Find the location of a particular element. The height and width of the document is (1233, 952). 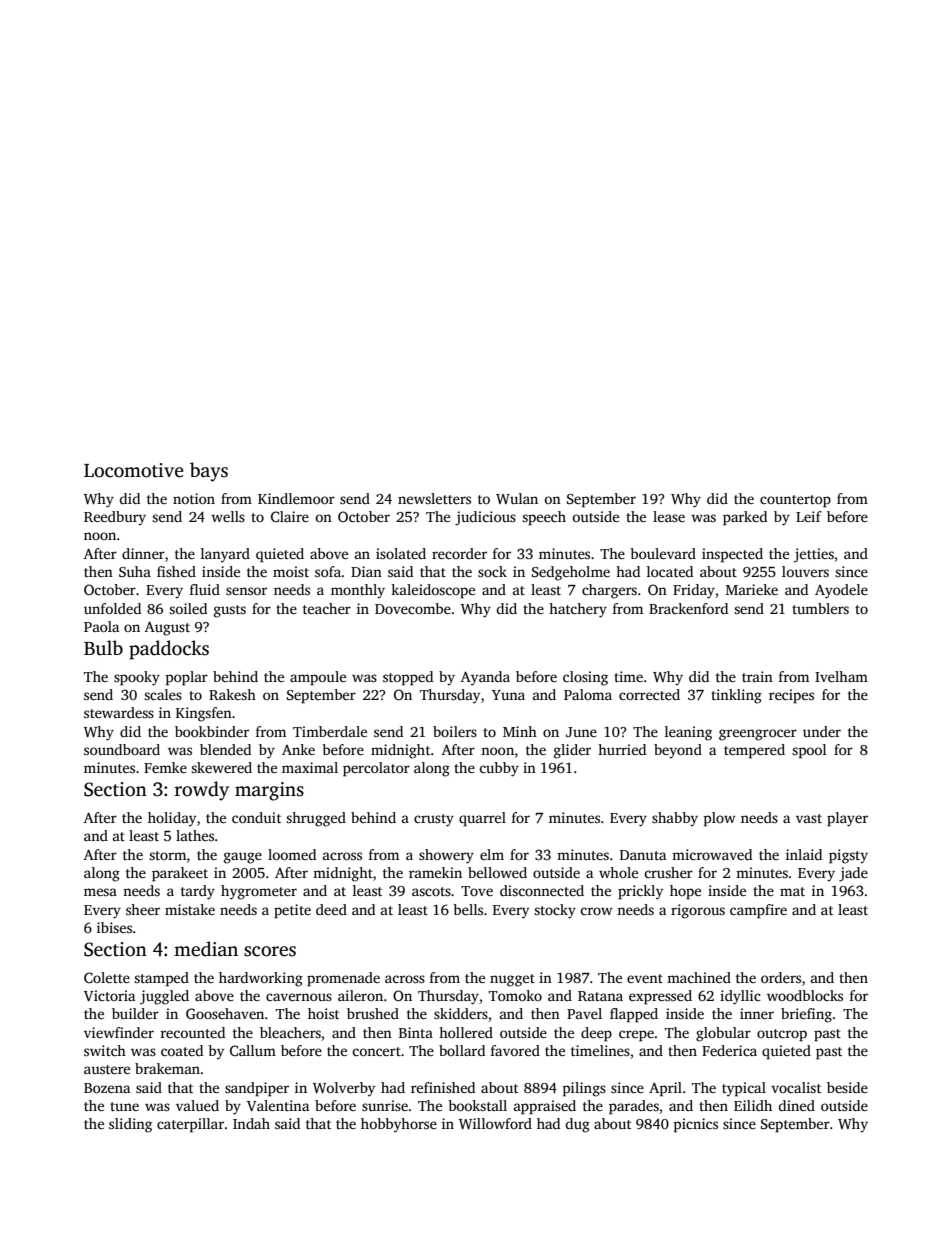

conduit is located at coordinates (256, 817).
